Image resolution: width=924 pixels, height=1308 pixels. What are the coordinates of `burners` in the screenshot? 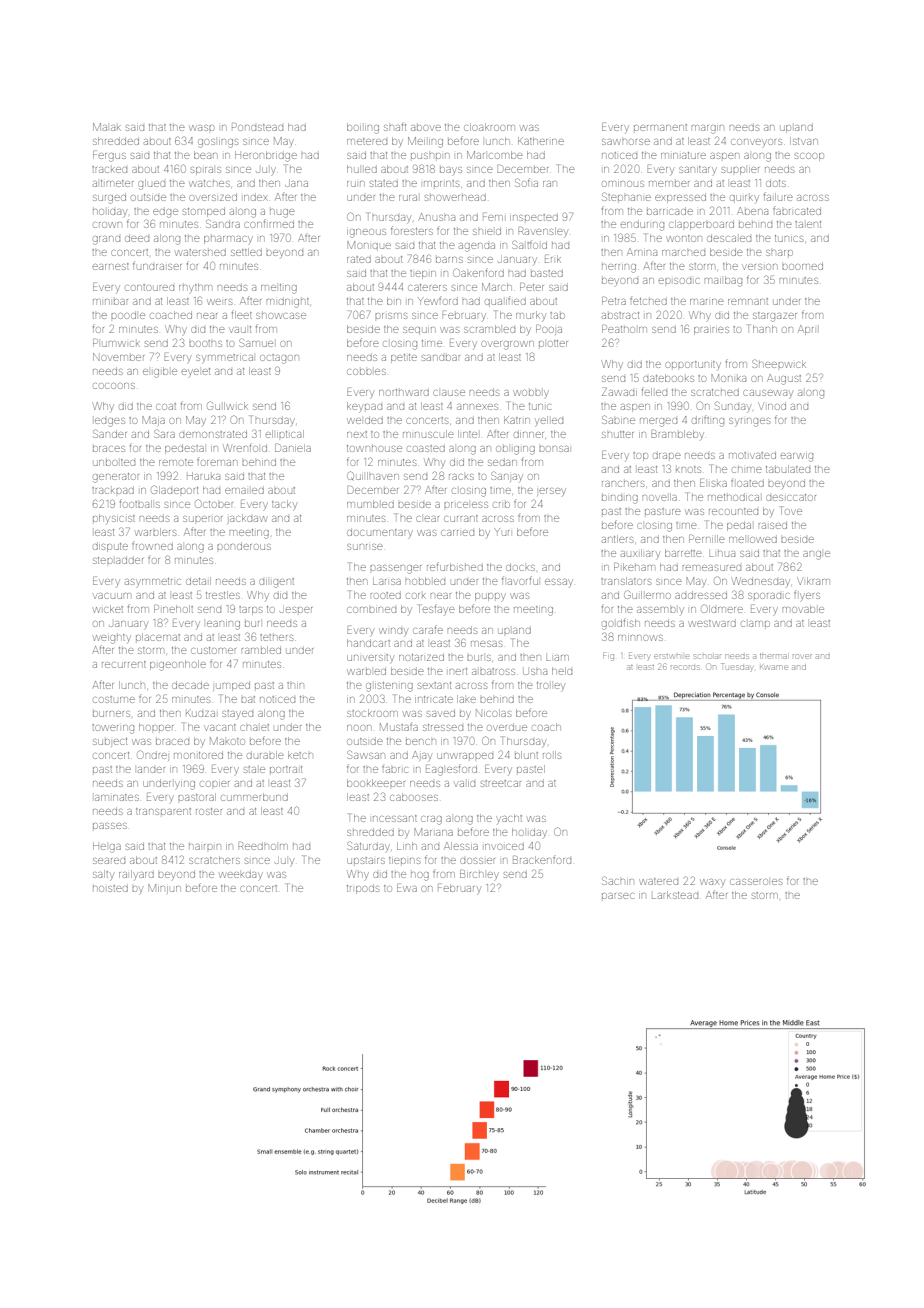 It's located at (111, 714).
